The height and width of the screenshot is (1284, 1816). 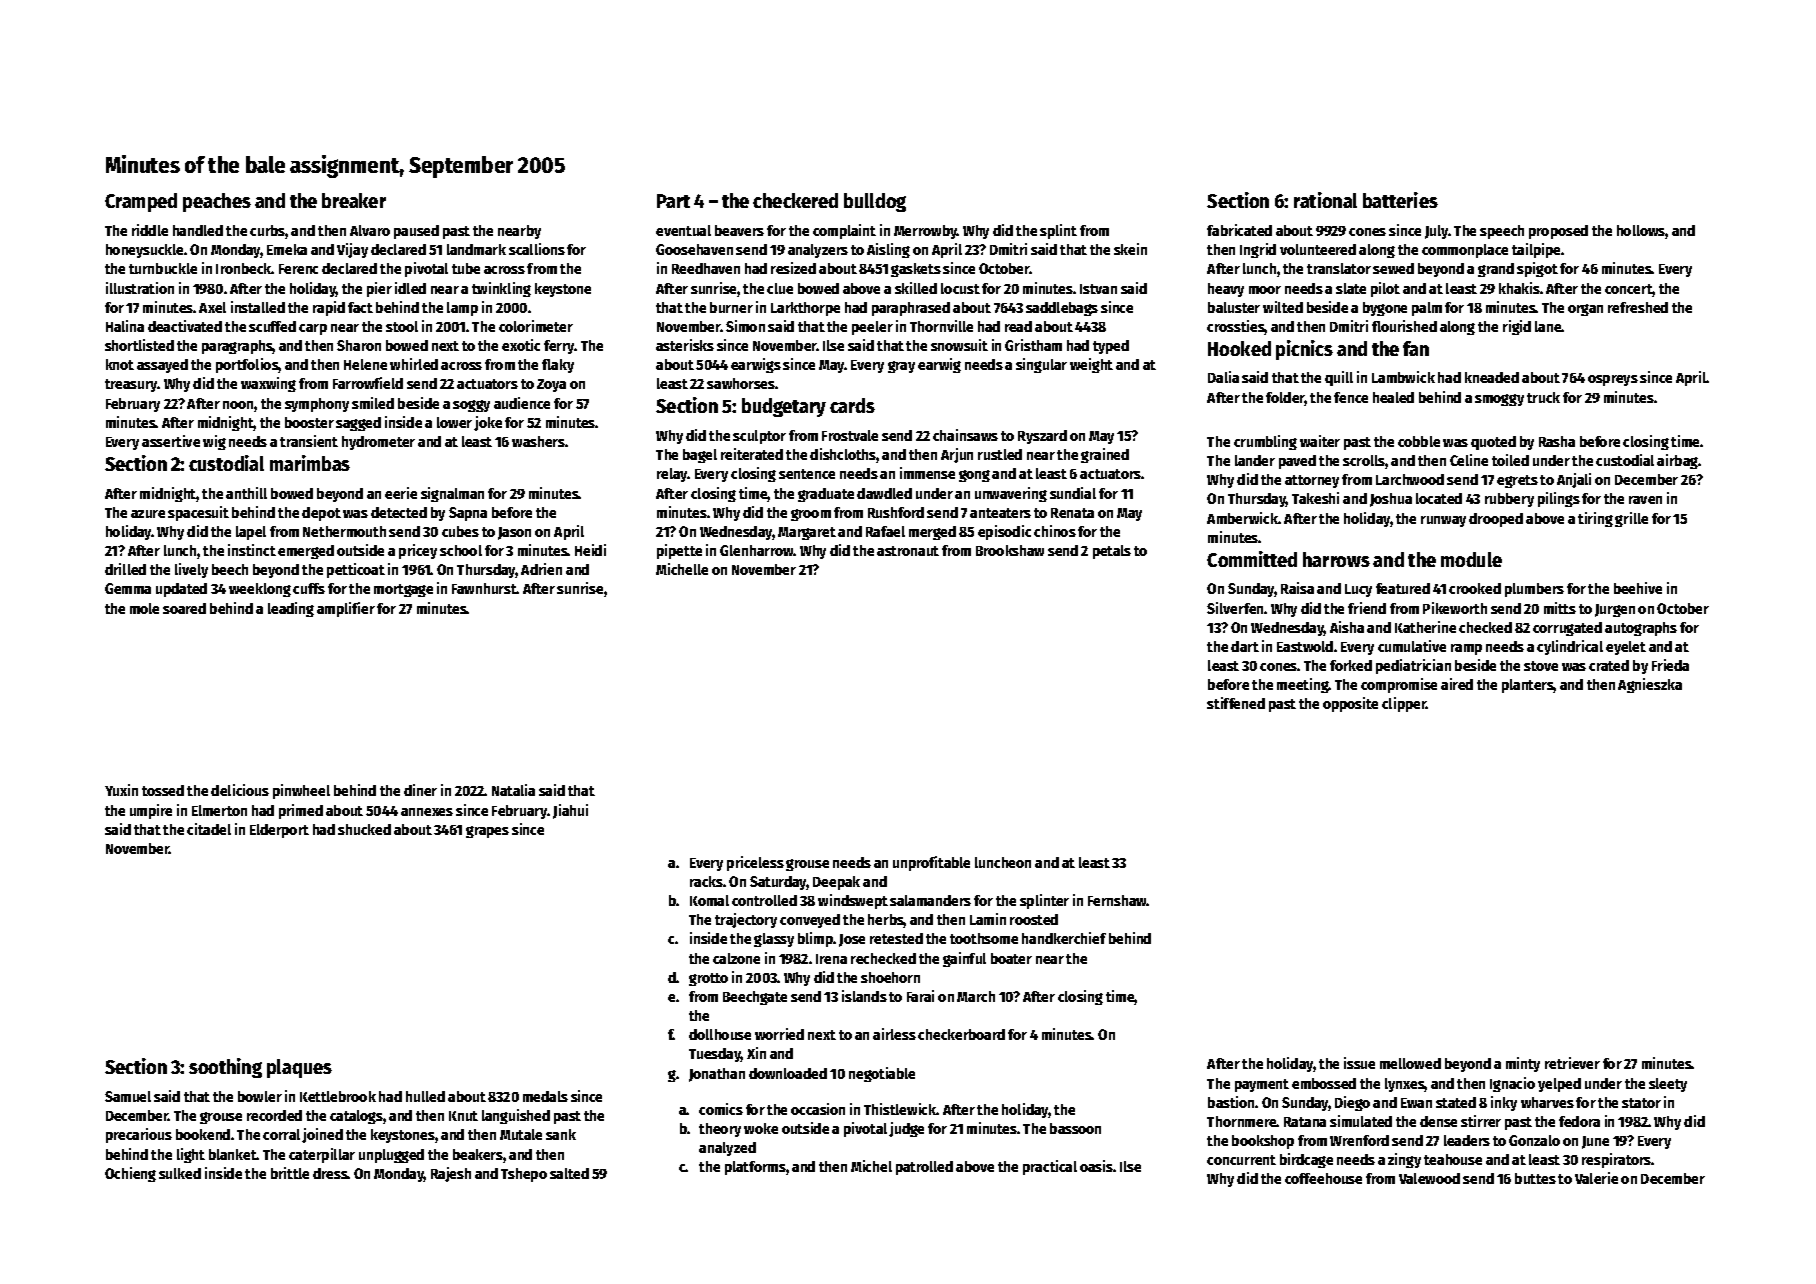 I want to click on gray, so click(x=901, y=367).
